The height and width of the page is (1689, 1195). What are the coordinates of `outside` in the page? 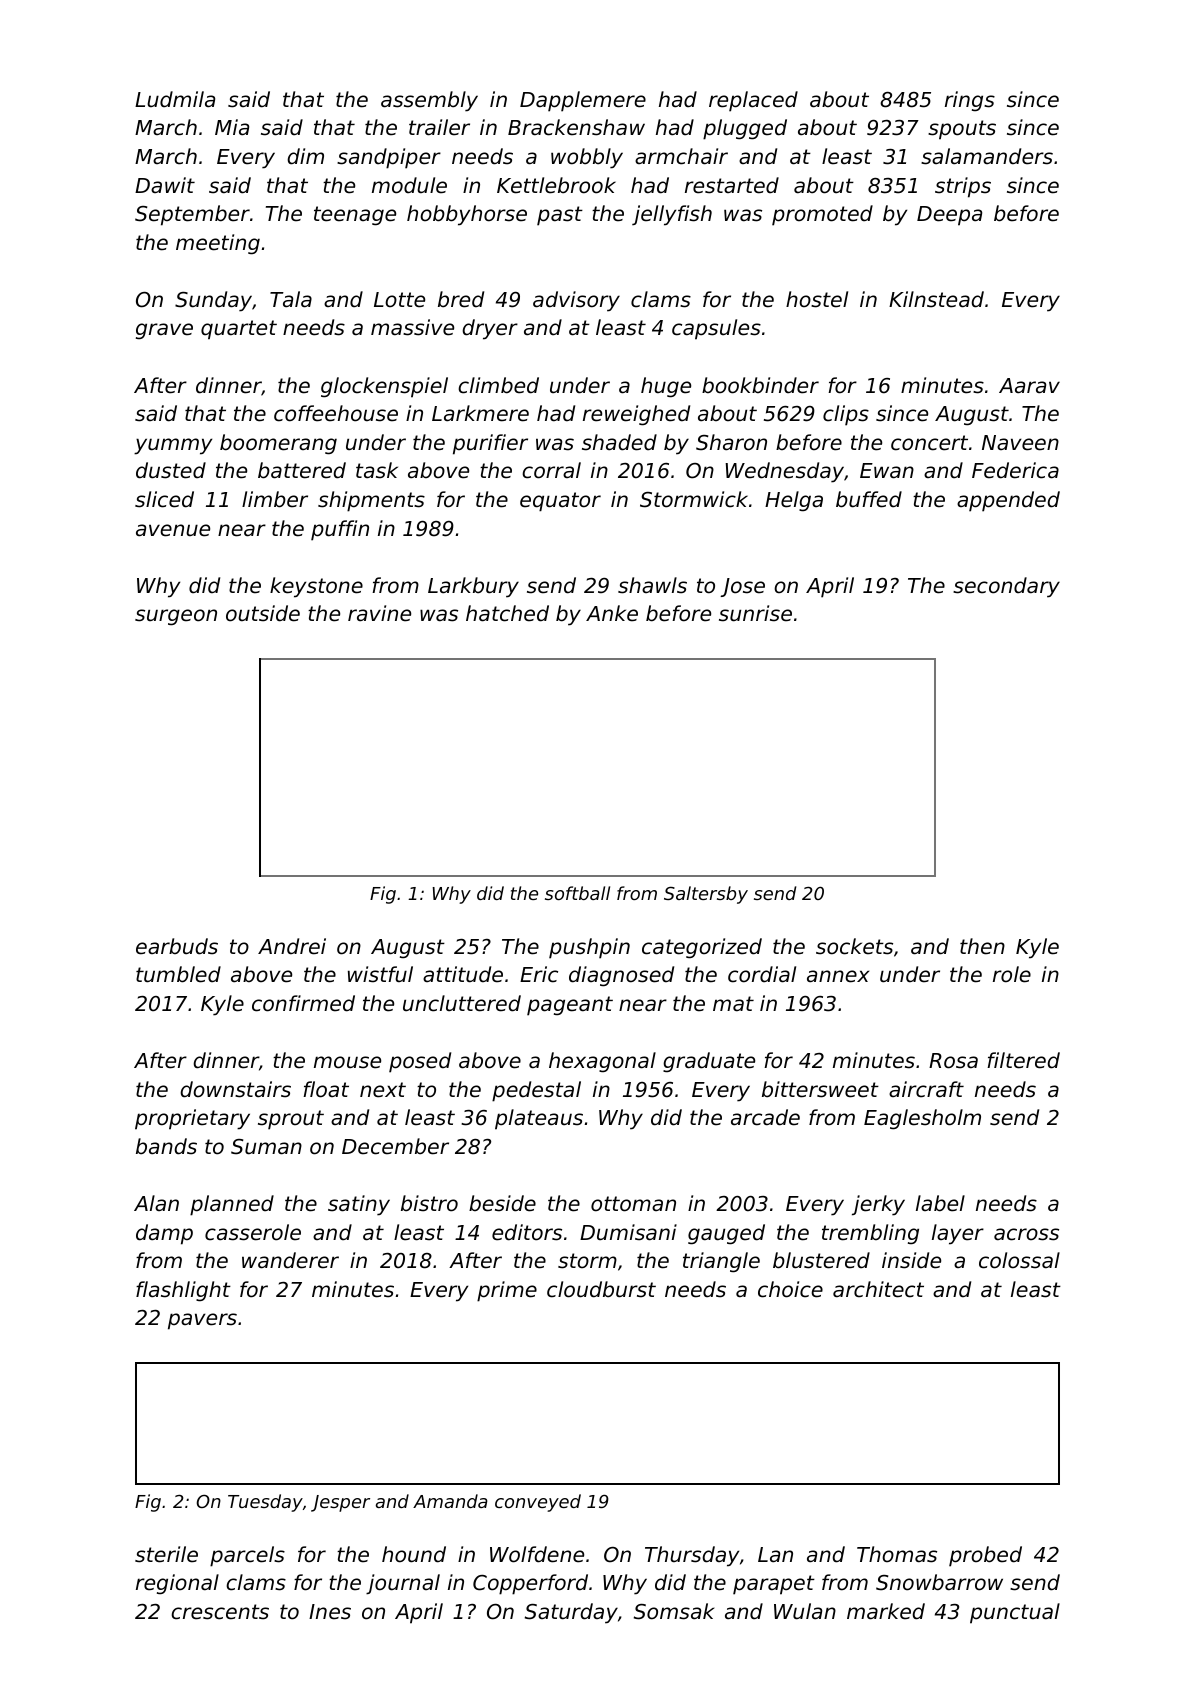 It's located at (263, 613).
